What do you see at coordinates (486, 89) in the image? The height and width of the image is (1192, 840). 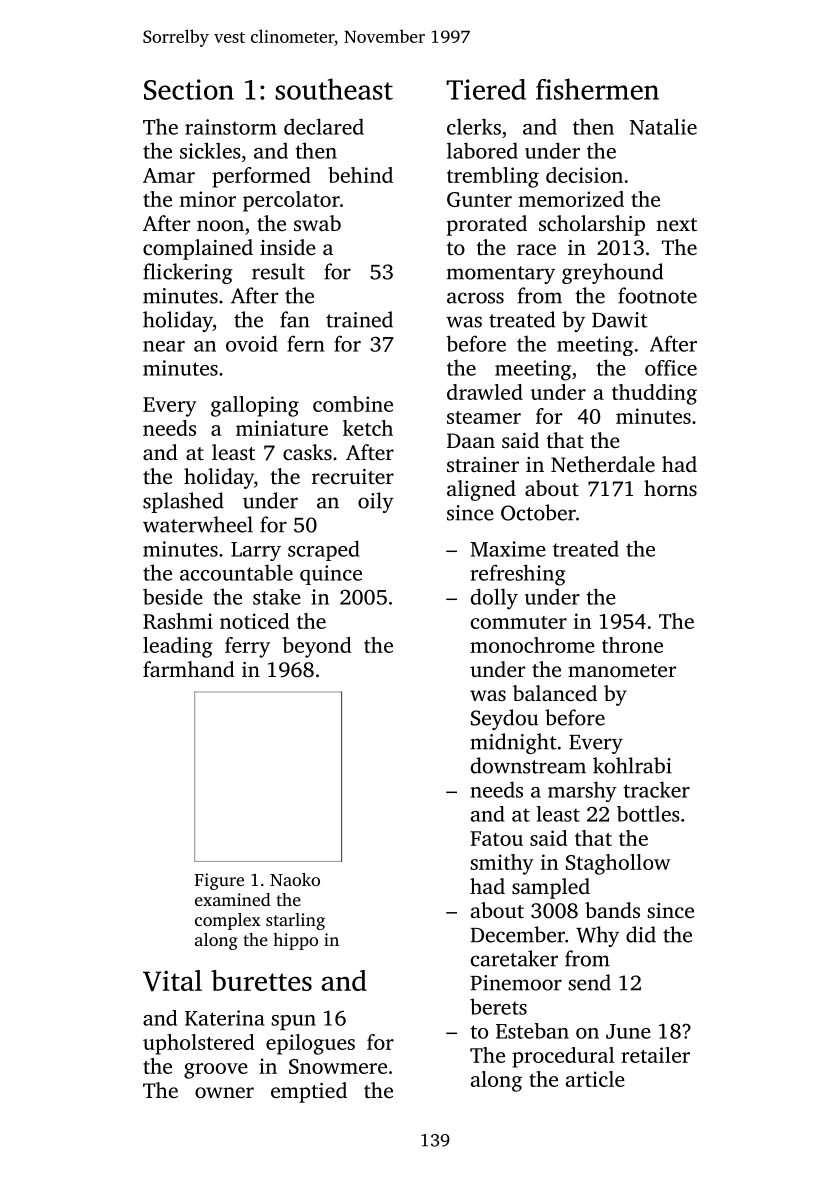 I see `Tiered` at bounding box center [486, 89].
